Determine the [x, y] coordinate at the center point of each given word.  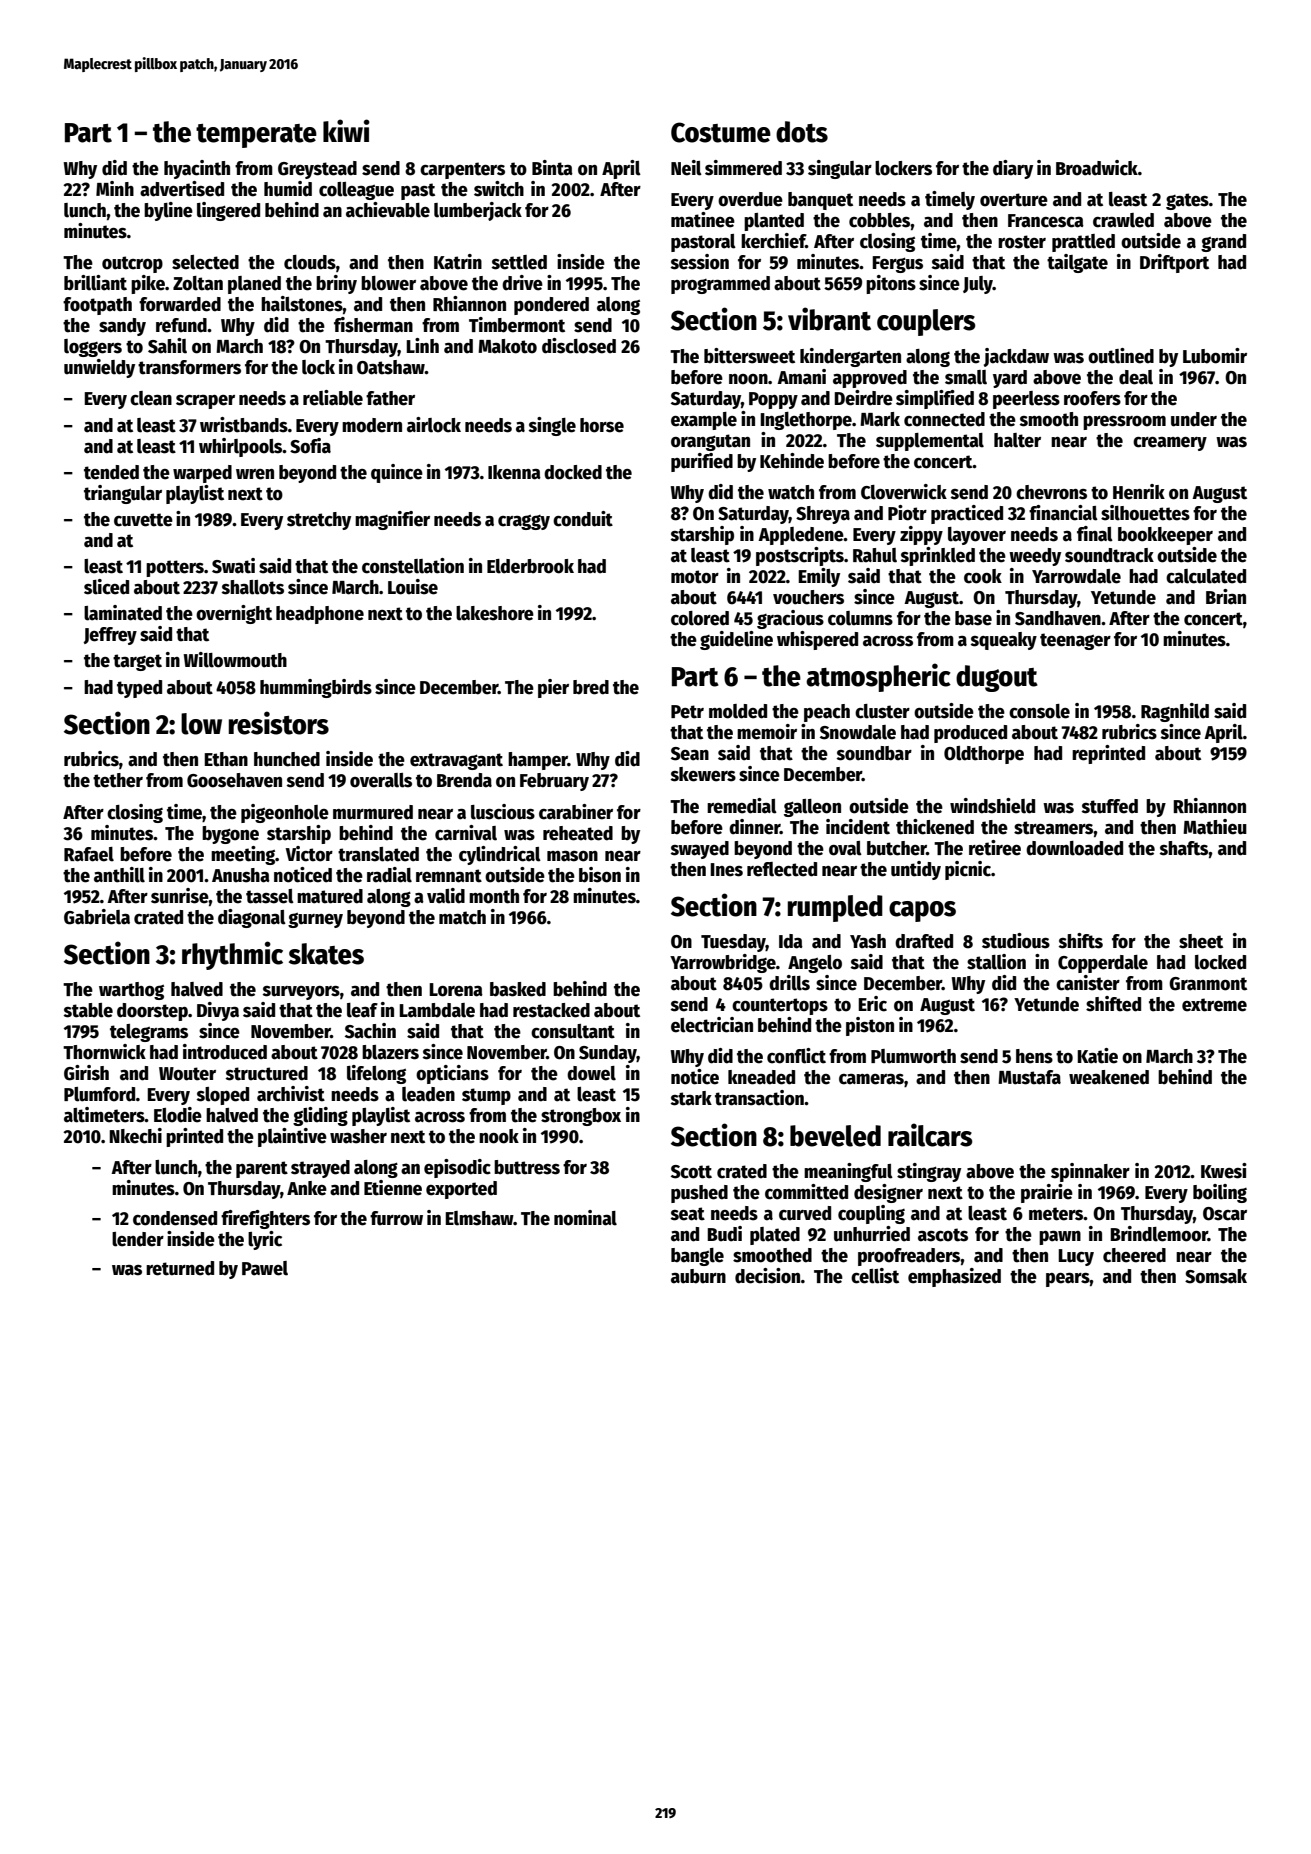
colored [700, 618]
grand [1223, 243]
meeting [243, 855]
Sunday [608, 1054]
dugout [997, 678]
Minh [115, 188]
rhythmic [232, 955]
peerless [1026, 400]
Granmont [1208, 984]
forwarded [180, 304]
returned [180, 1268]
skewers [703, 774]
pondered [551, 306]
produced [970, 734]
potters [175, 568]
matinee [703, 220]
